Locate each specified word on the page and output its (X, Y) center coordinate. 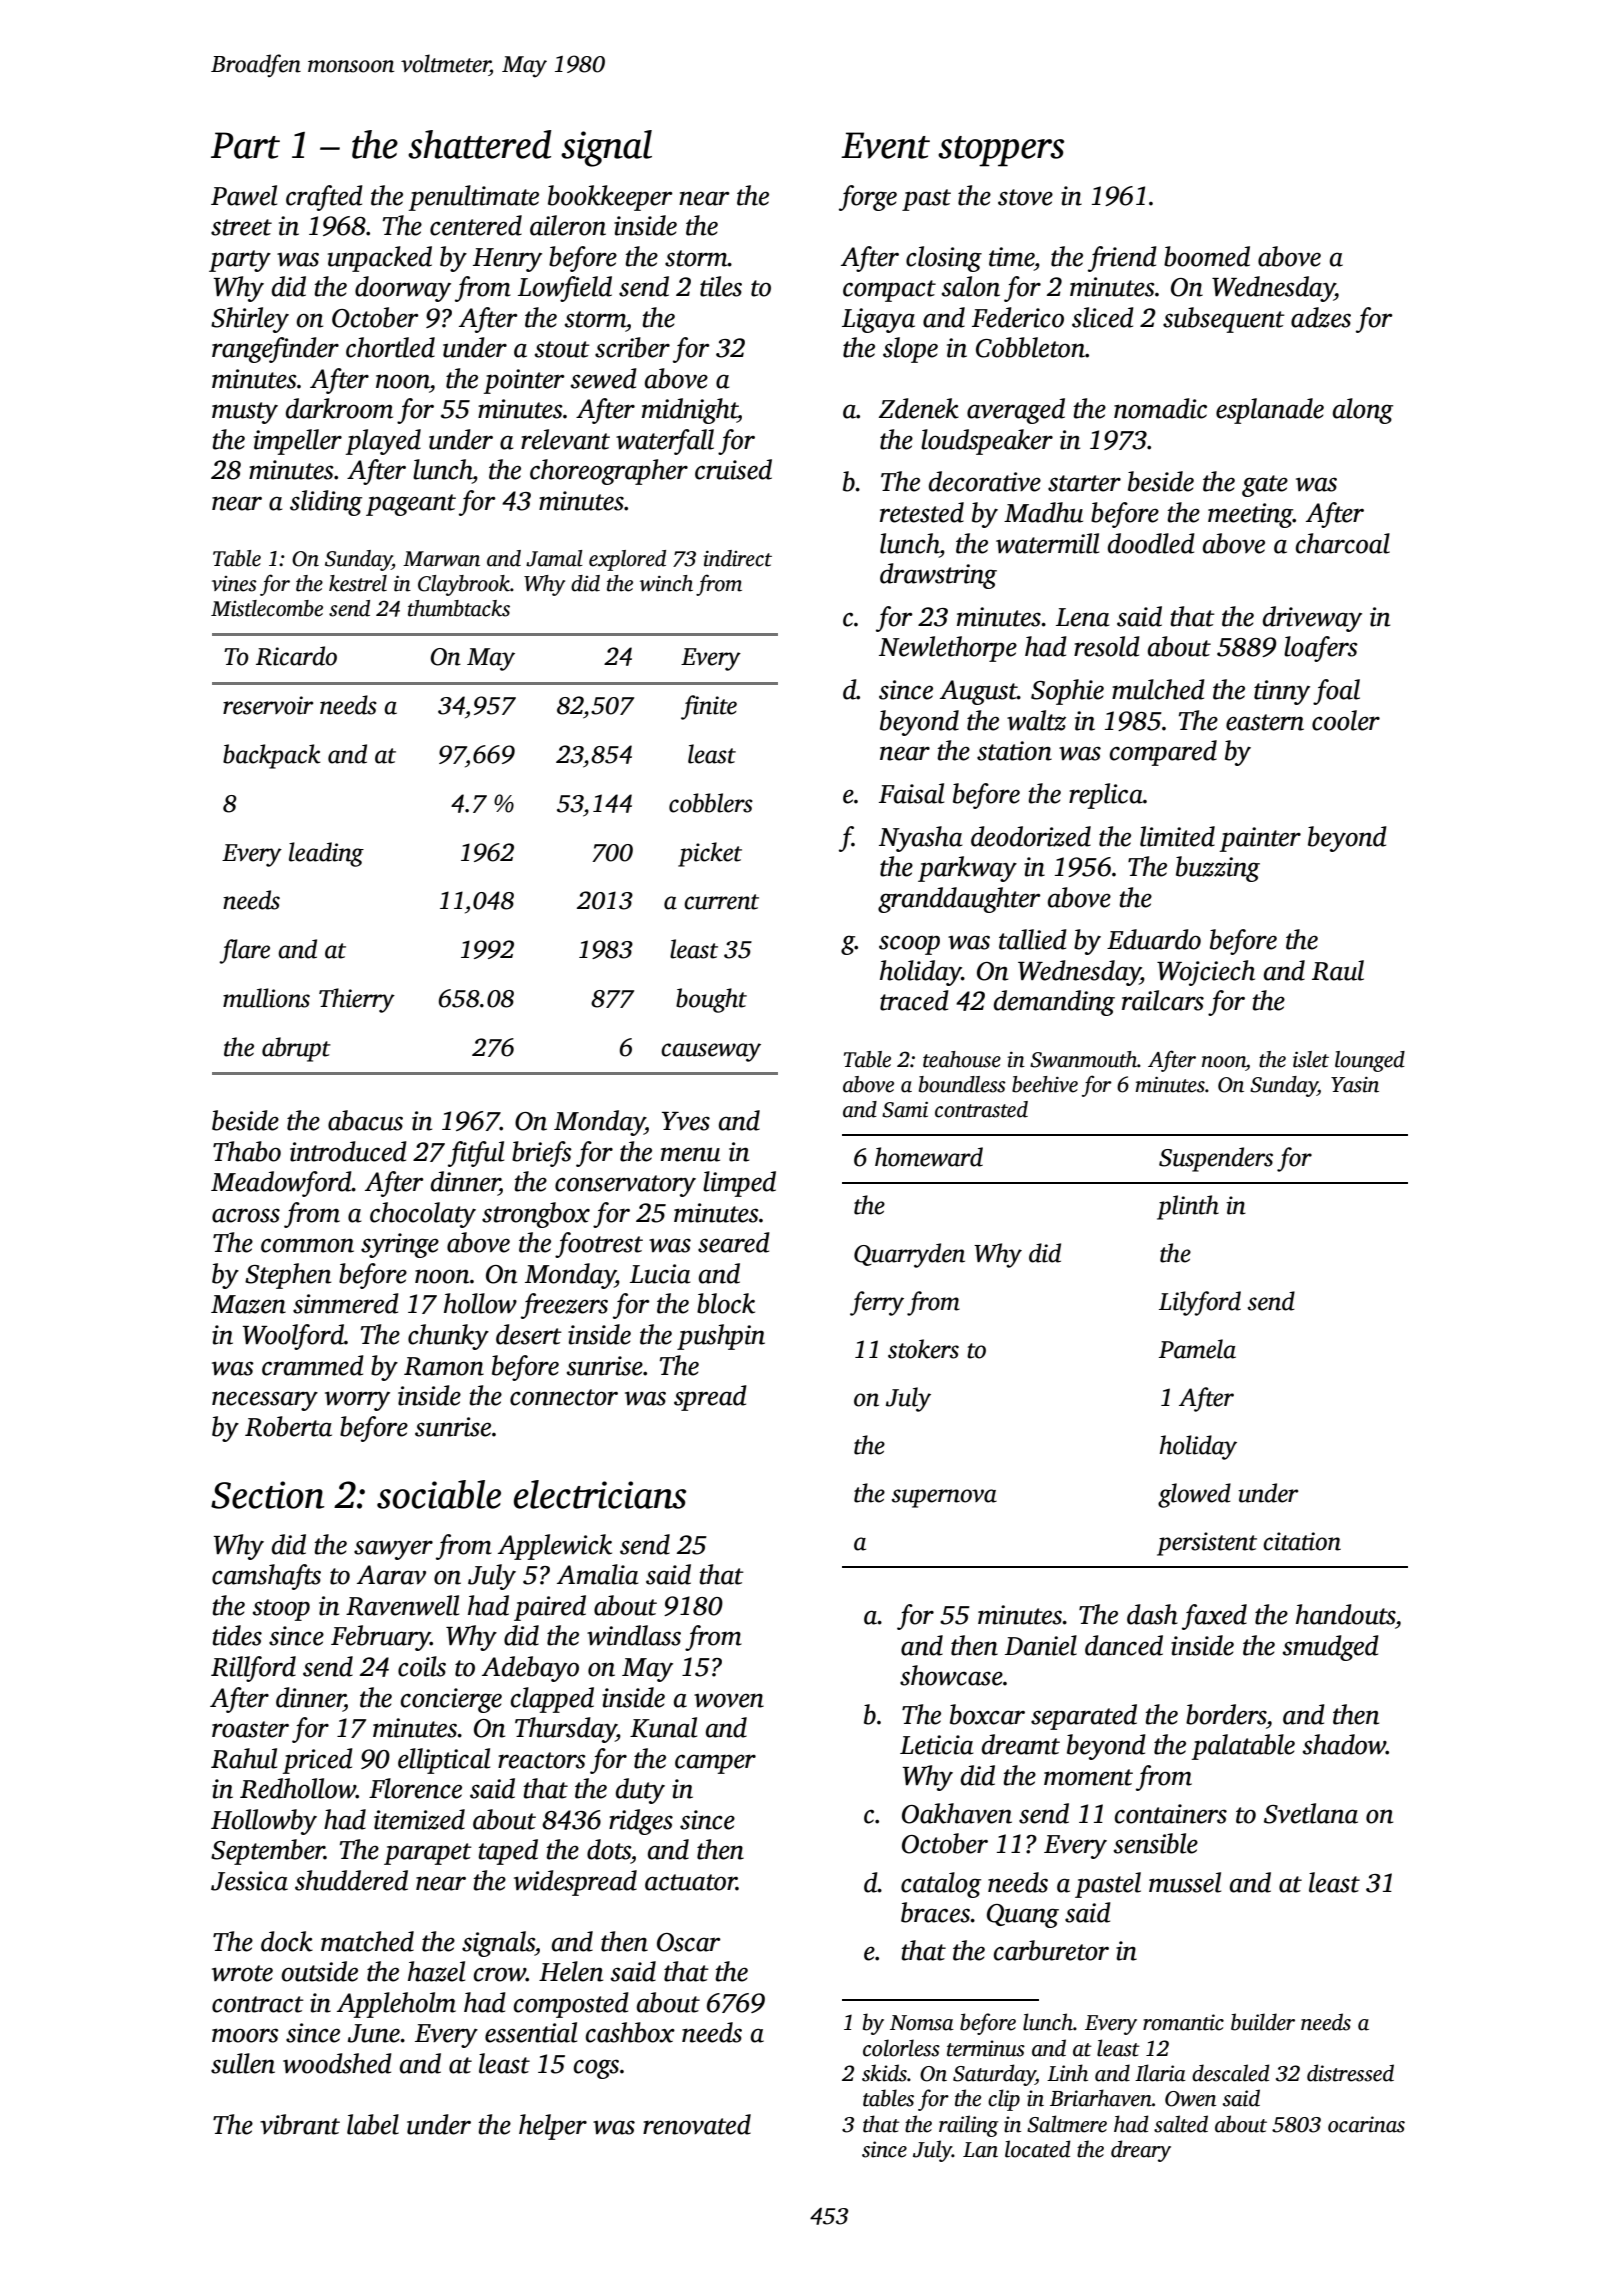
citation (1302, 1541)
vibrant (300, 2124)
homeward (929, 1157)
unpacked (380, 259)
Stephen (288, 1276)
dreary (1141, 2151)
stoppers (1001, 151)
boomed (1207, 256)
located (1038, 2149)
